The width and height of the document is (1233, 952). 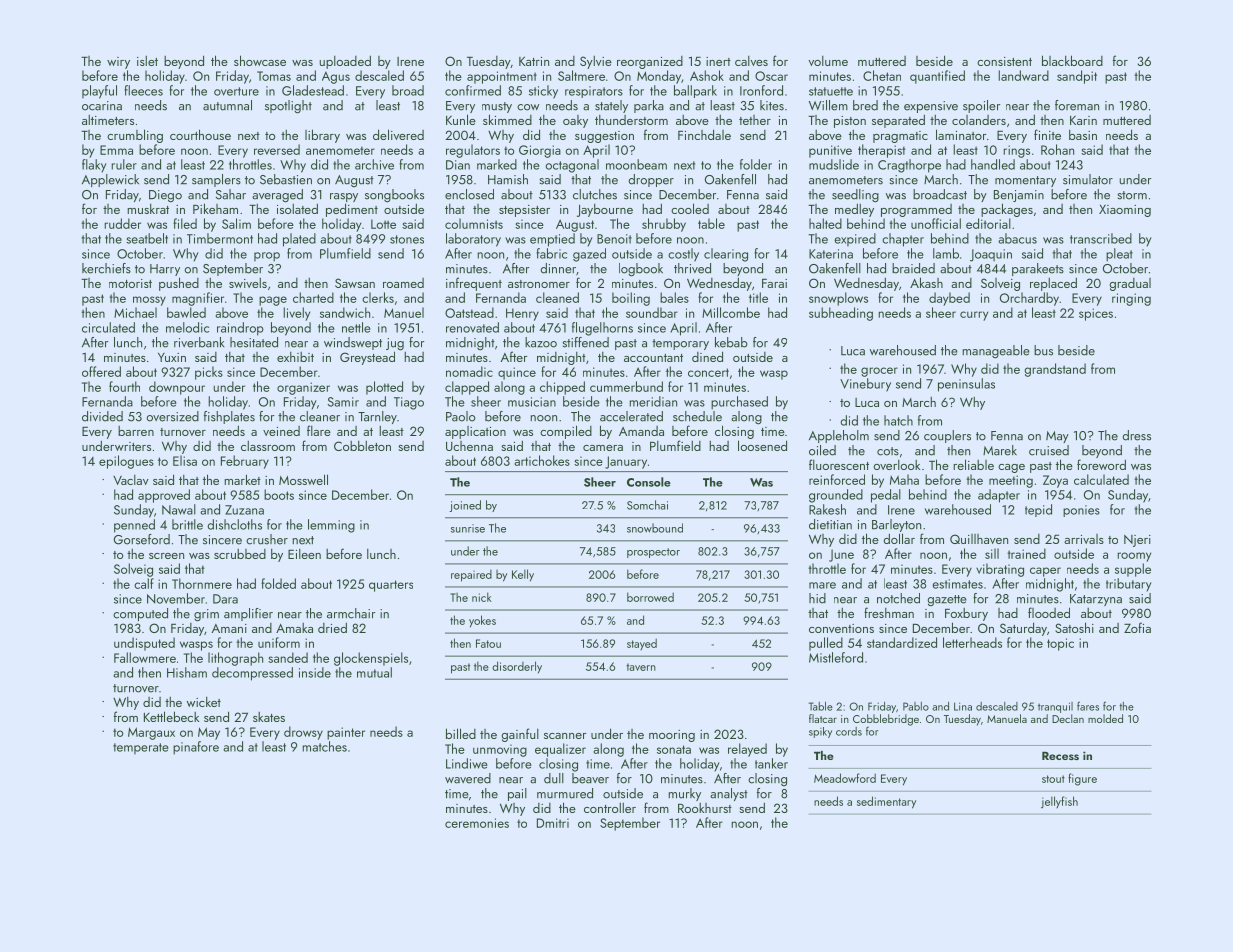 What do you see at coordinates (751, 61) in the document?
I see `calves` at bounding box center [751, 61].
